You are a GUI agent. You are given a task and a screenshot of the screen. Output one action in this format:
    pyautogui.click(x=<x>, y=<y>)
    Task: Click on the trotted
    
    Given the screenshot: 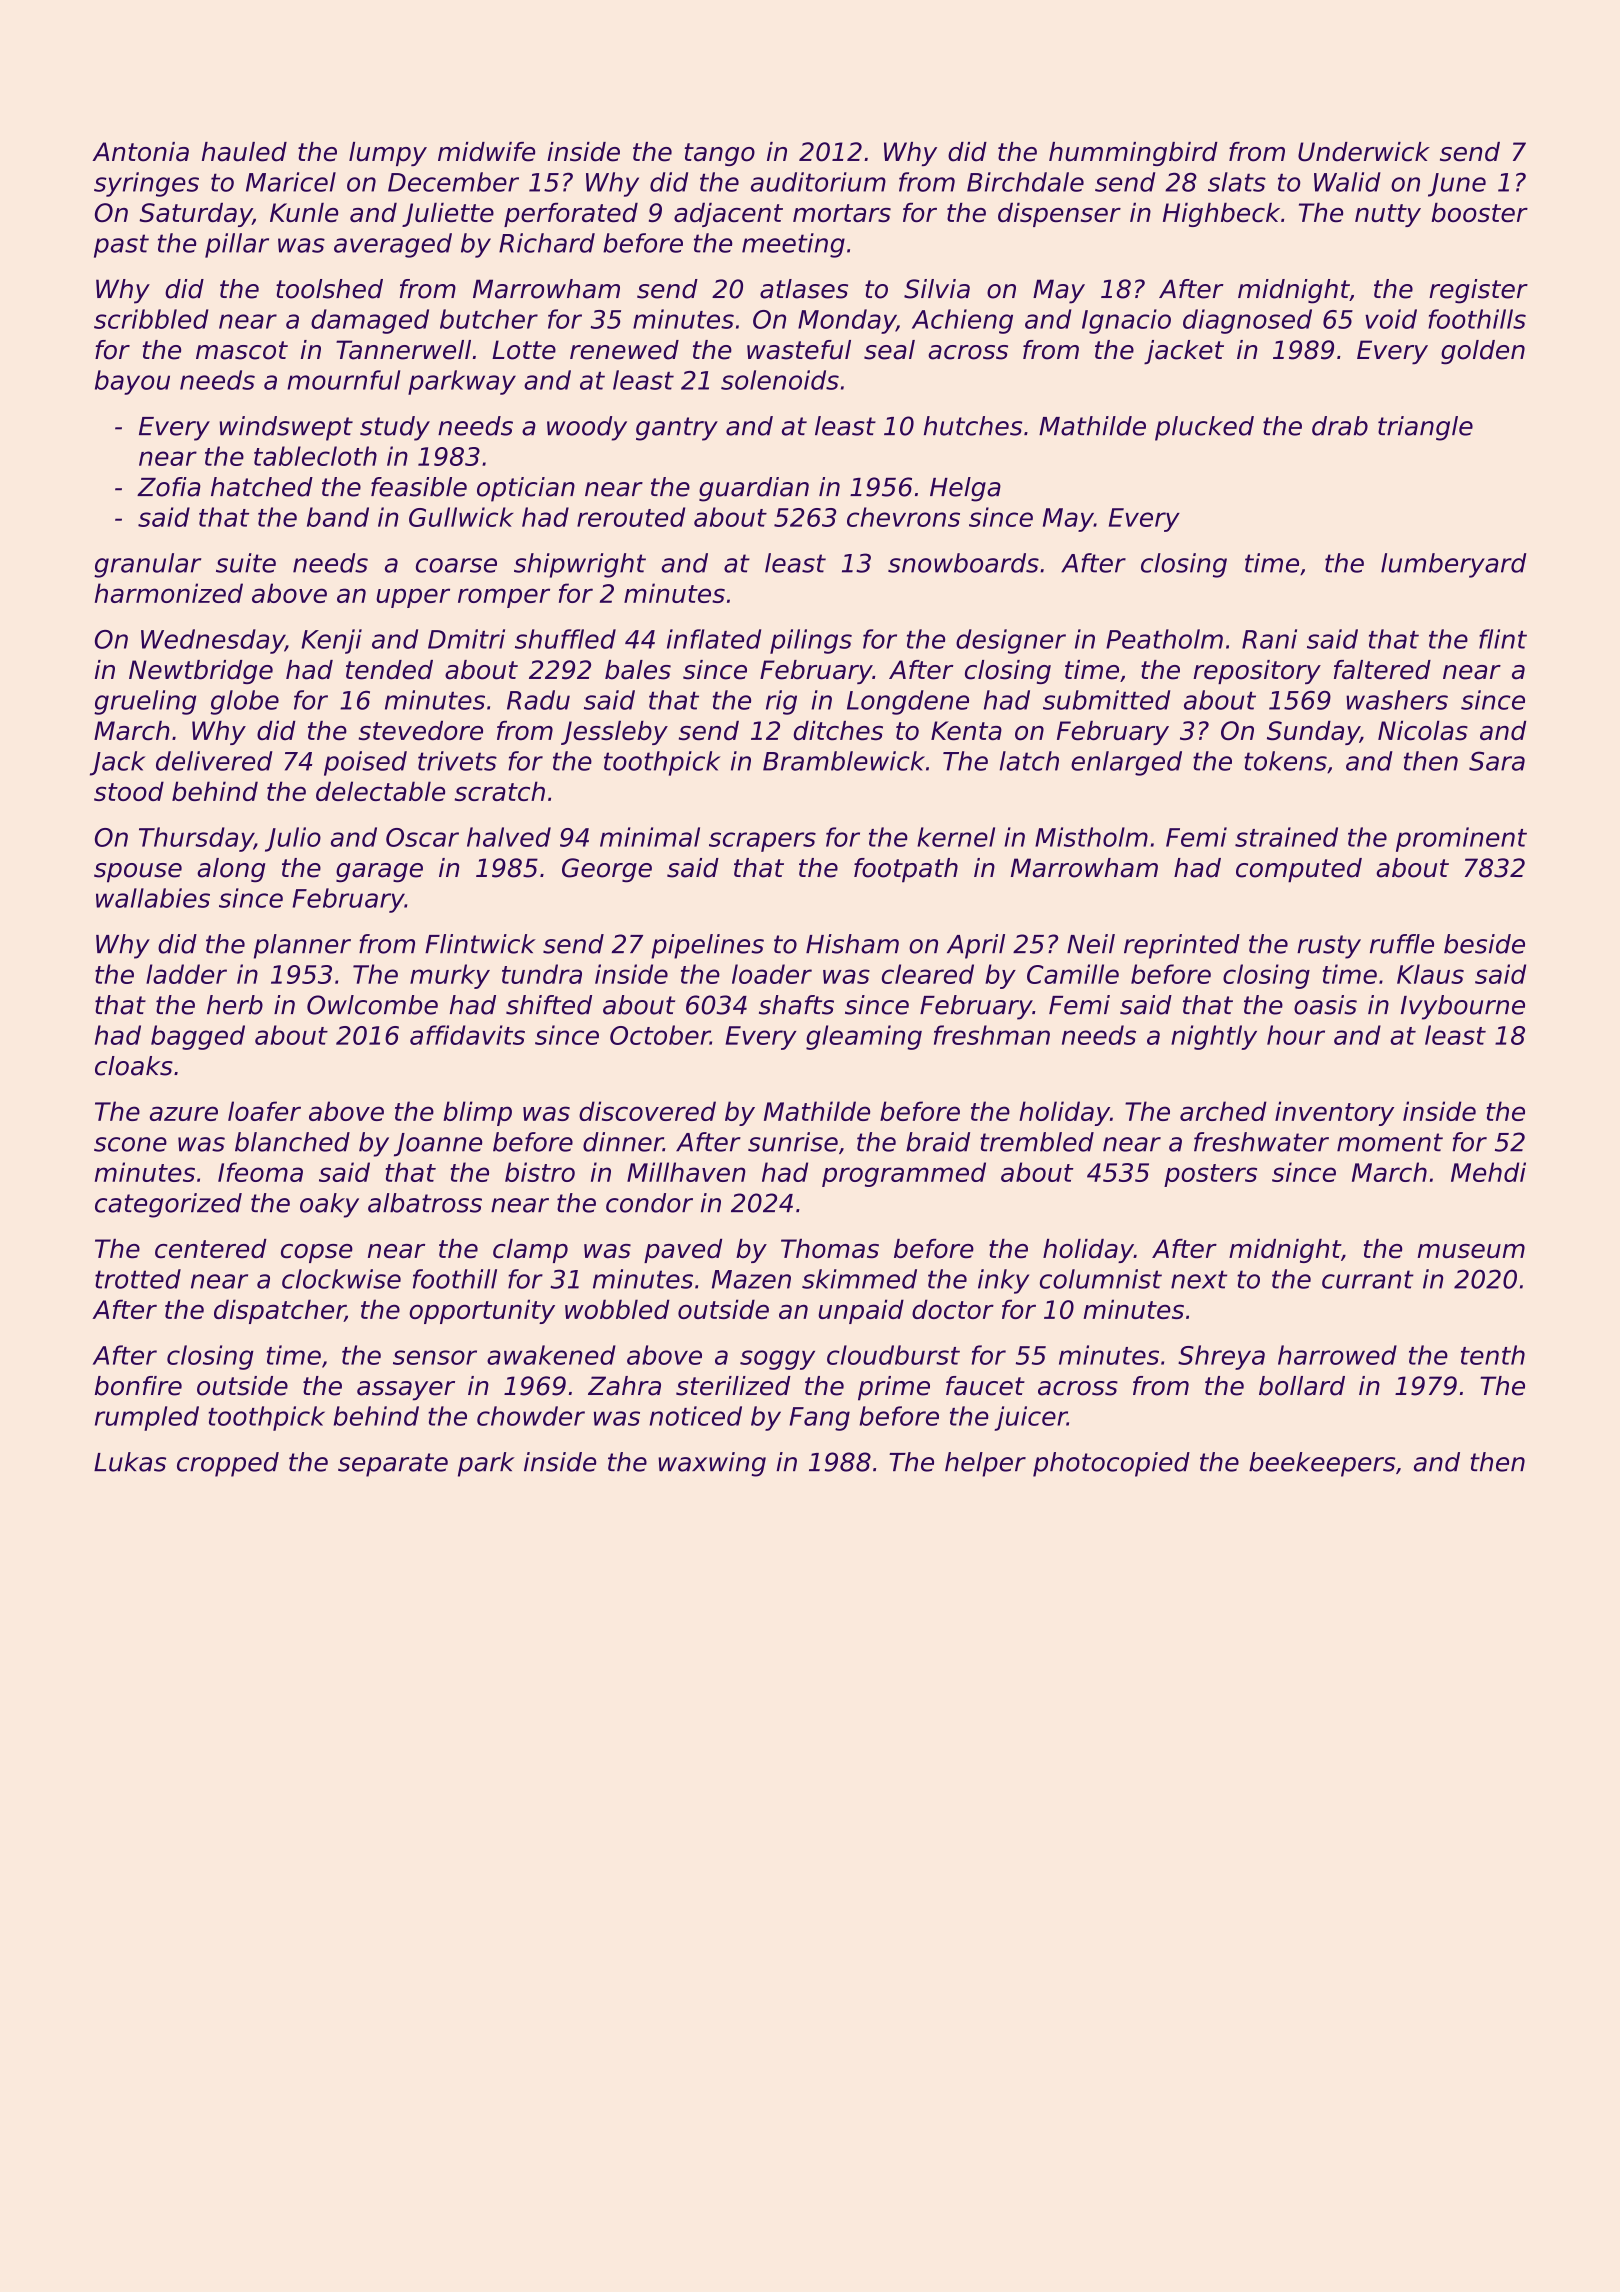 What is the action you would take?
    pyautogui.click(x=138, y=1279)
